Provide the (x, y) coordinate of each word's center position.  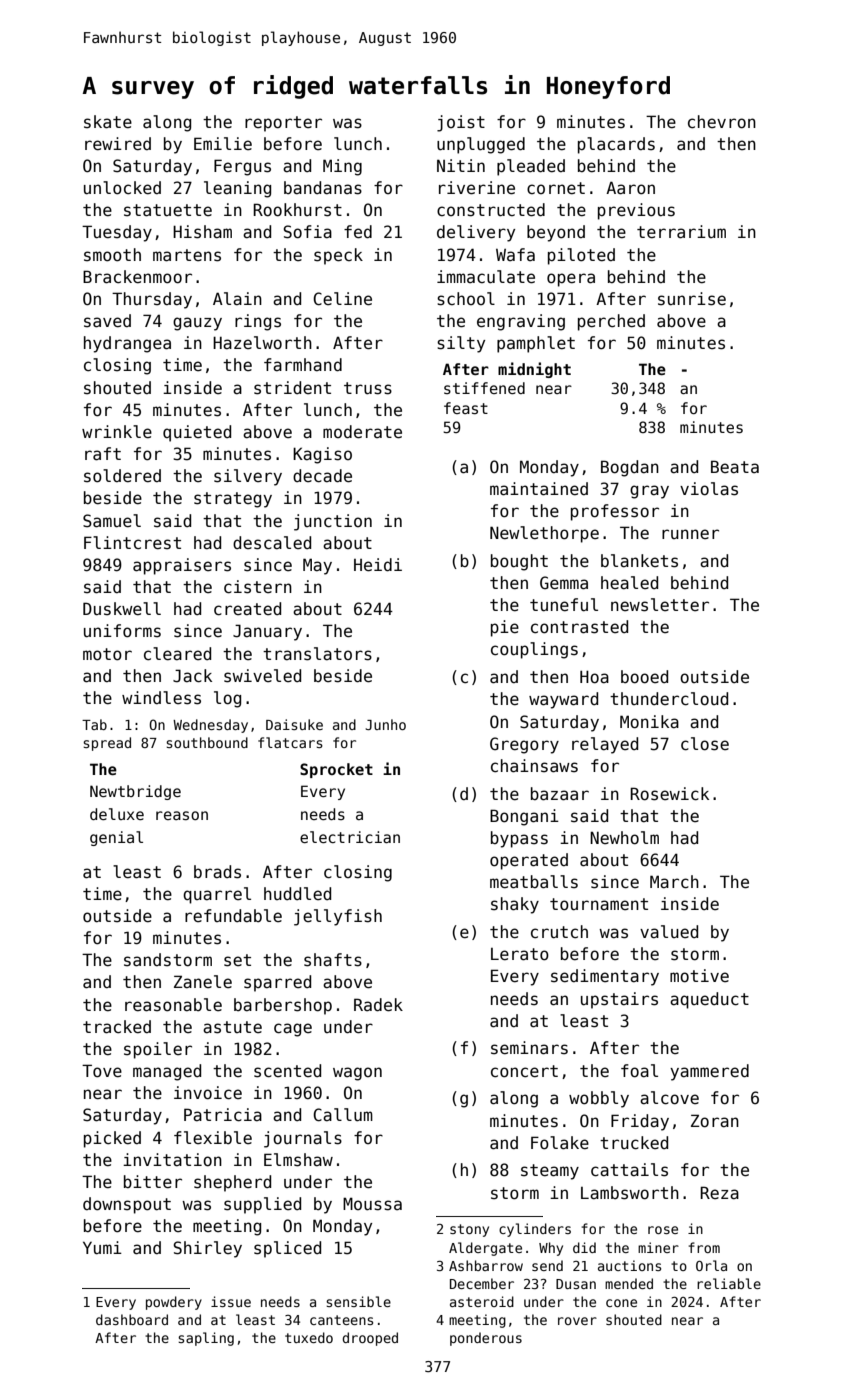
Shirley (207, 1249)
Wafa (515, 254)
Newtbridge (135, 792)
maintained (539, 489)
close (705, 744)
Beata (735, 467)
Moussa (372, 1204)
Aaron (630, 188)
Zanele (203, 982)
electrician (350, 837)
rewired (118, 144)
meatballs (534, 882)
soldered (122, 476)
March (674, 882)
